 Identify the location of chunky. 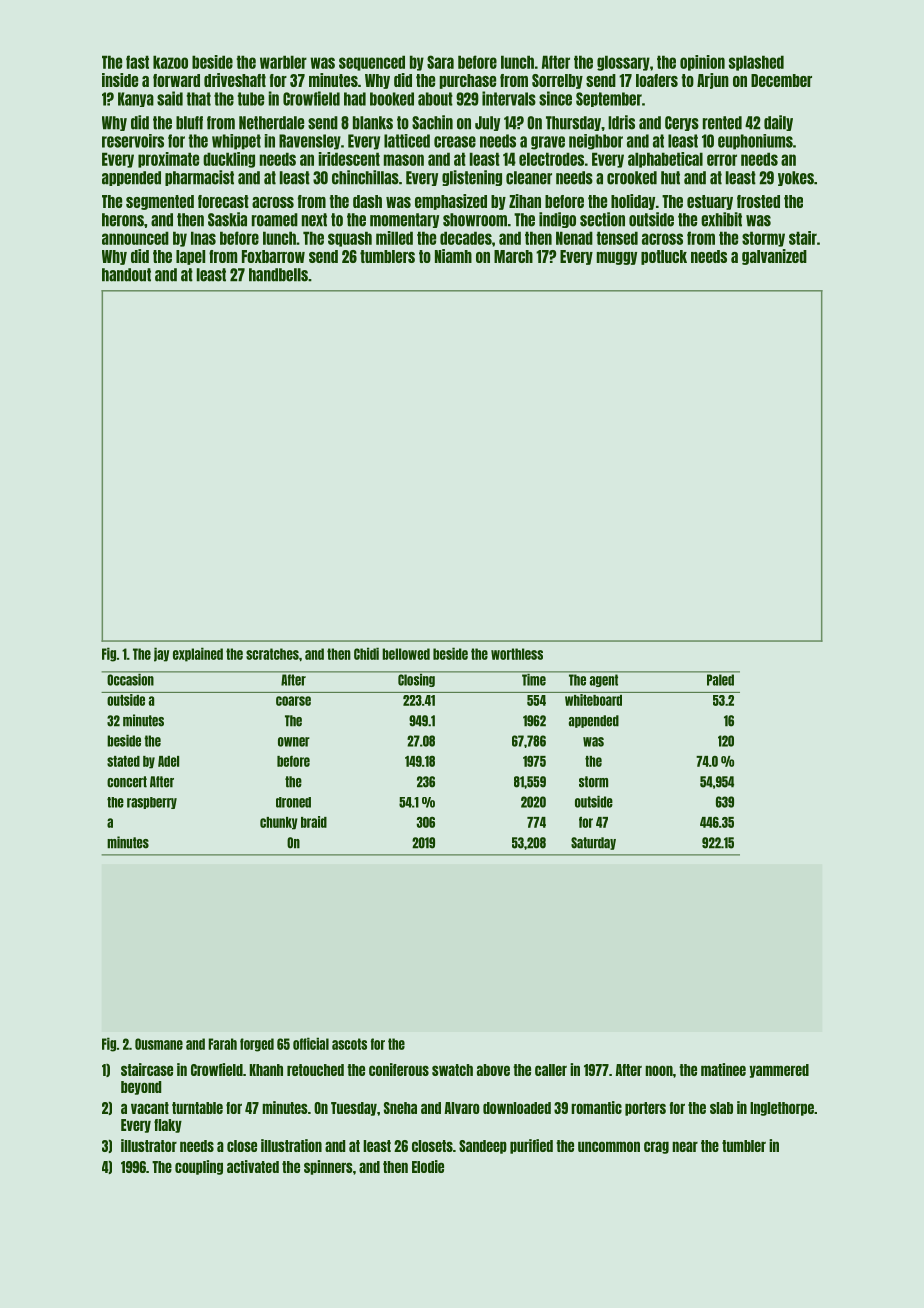
(279, 823).
